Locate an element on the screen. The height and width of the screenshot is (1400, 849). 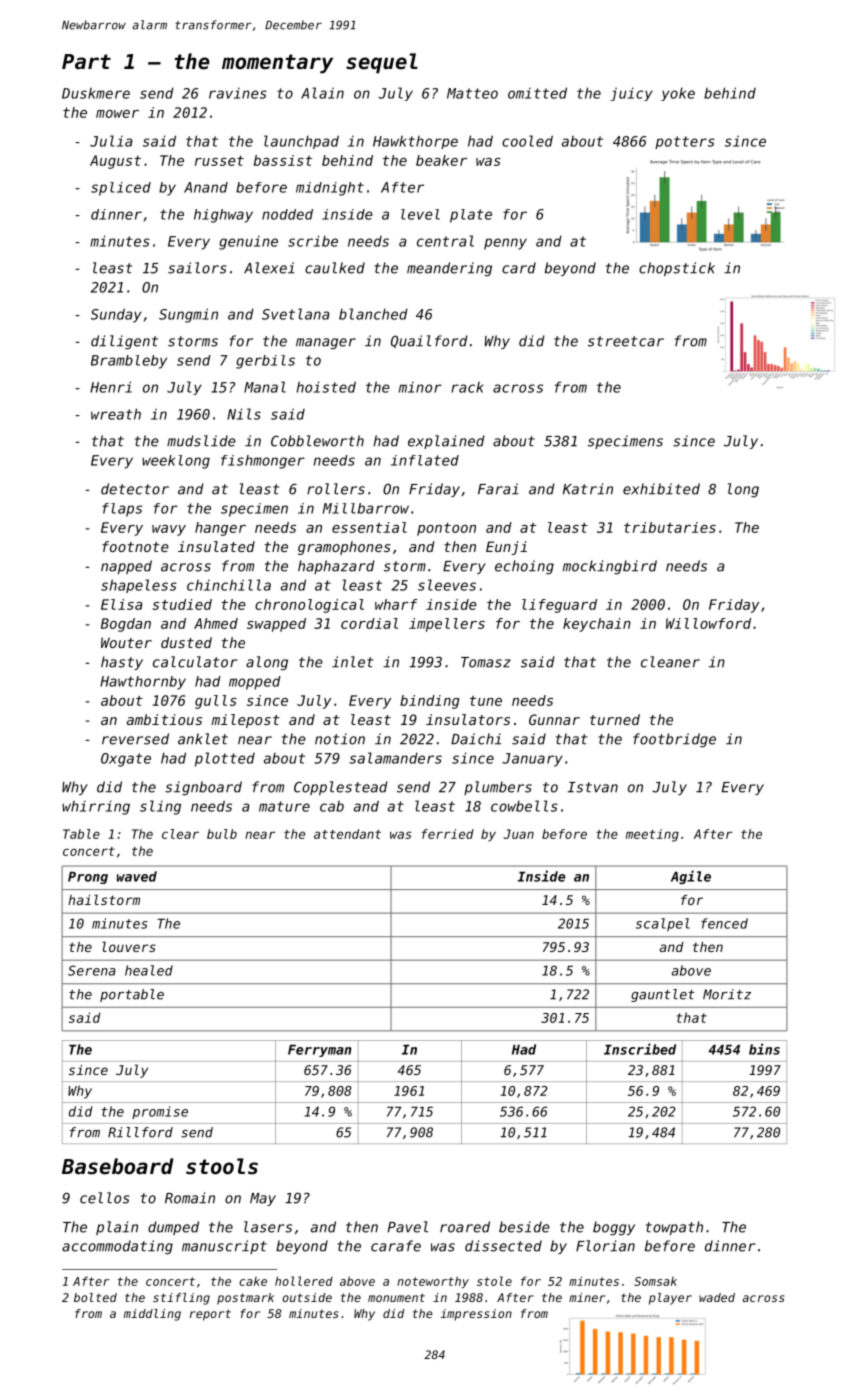
ferried is located at coordinates (448, 834).
